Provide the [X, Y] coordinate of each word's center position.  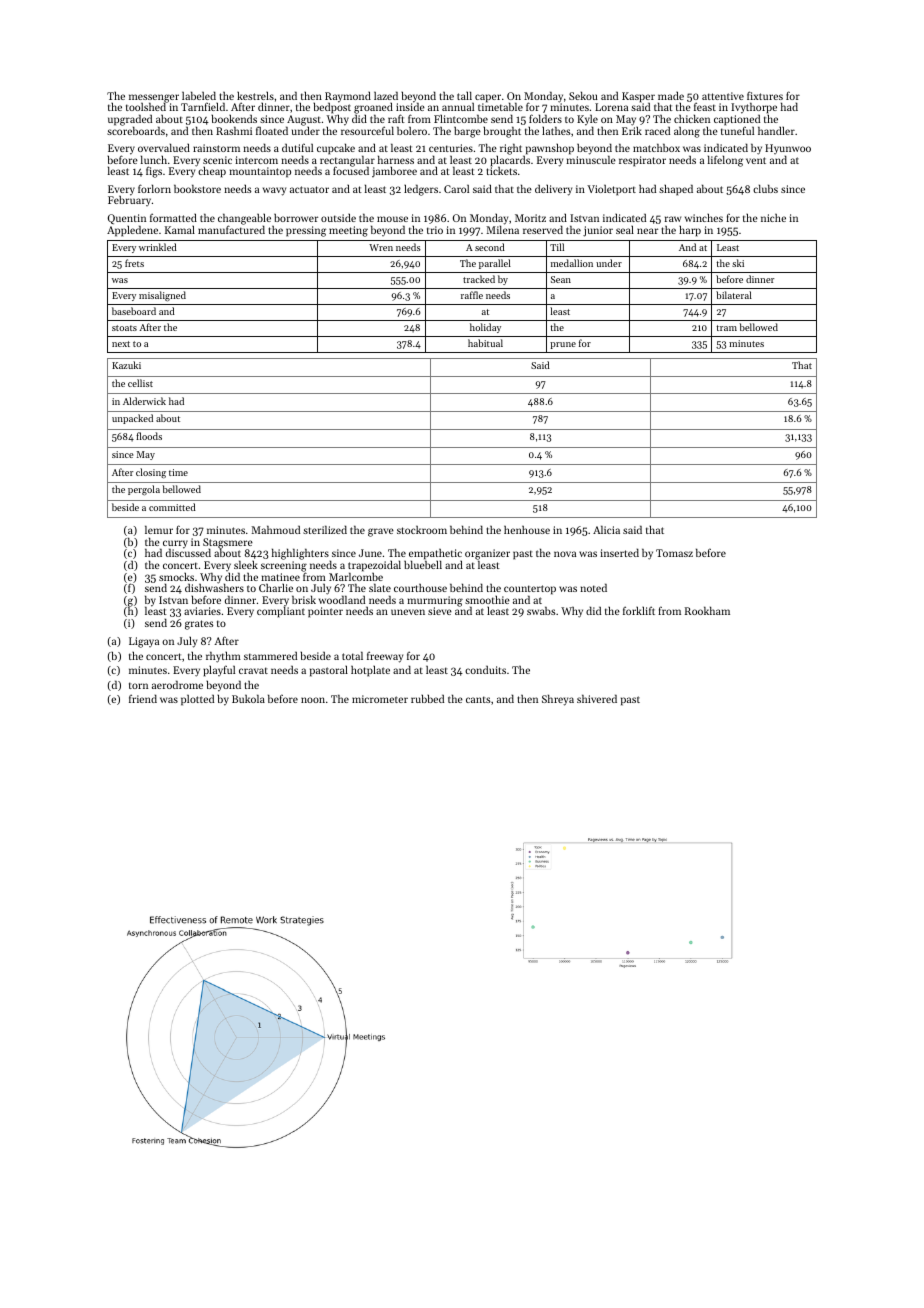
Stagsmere [228, 543]
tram [727, 328]
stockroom [422, 530]
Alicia [606, 529]
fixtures [765, 95]
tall [464, 95]
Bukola [248, 698]
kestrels [255, 95]
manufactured [231, 229]
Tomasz [674, 553]
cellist [140, 383]
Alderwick [144, 401]
